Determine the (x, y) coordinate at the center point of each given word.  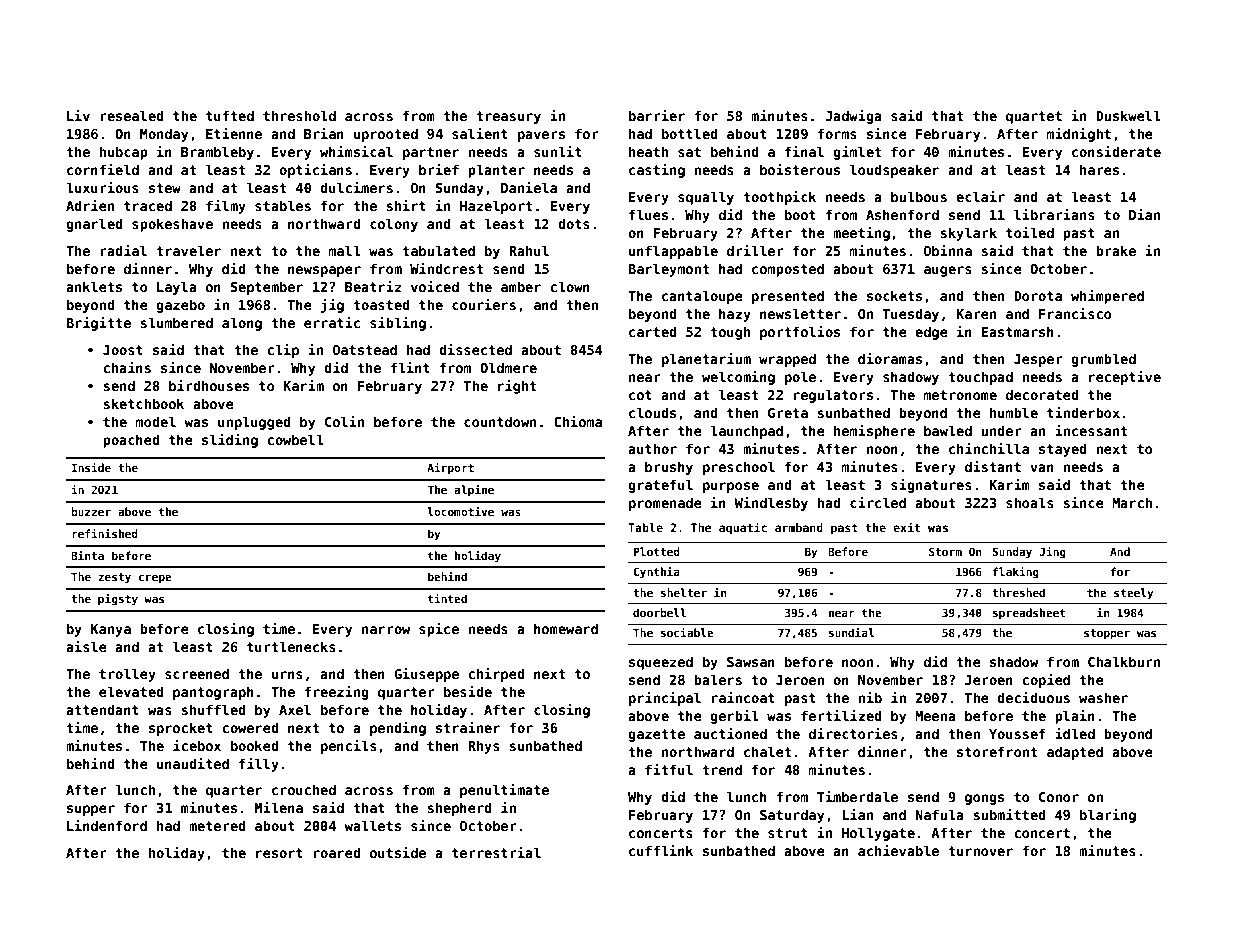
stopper (1107, 634)
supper (91, 810)
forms (837, 133)
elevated (131, 691)
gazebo (180, 306)
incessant (1091, 430)
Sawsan (751, 662)
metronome (960, 395)
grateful (660, 486)
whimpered (1107, 297)
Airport (450, 468)
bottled (690, 133)
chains (127, 367)
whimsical (356, 151)
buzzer (91, 511)
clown (570, 286)
